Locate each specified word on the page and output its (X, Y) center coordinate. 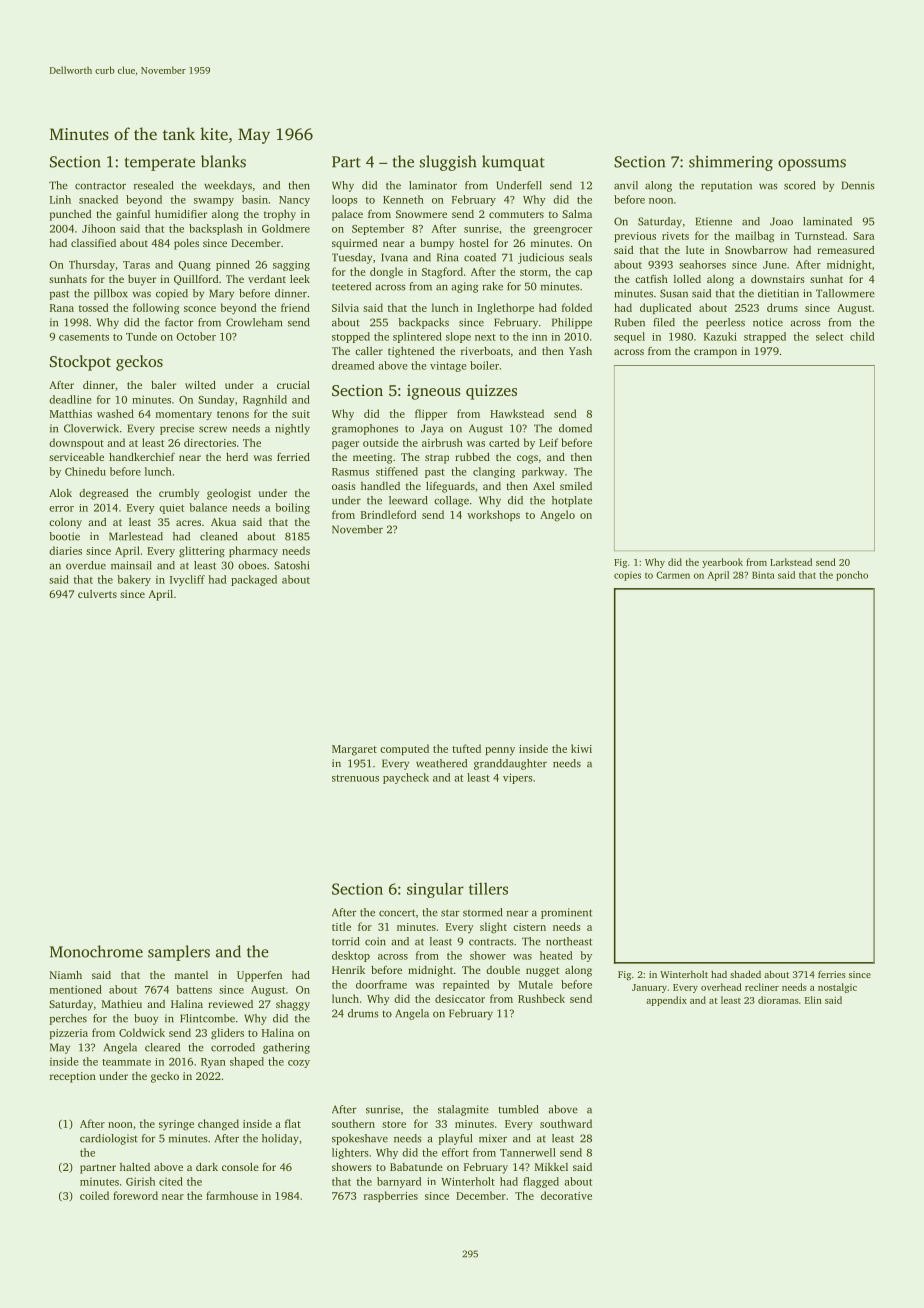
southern (353, 1123)
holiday (280, 1139)
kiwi (581, 748)
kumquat (513, 163)
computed (404, 749)
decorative (566, 1195)
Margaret (354, 750)
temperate (160, 164)
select (829, 336)
